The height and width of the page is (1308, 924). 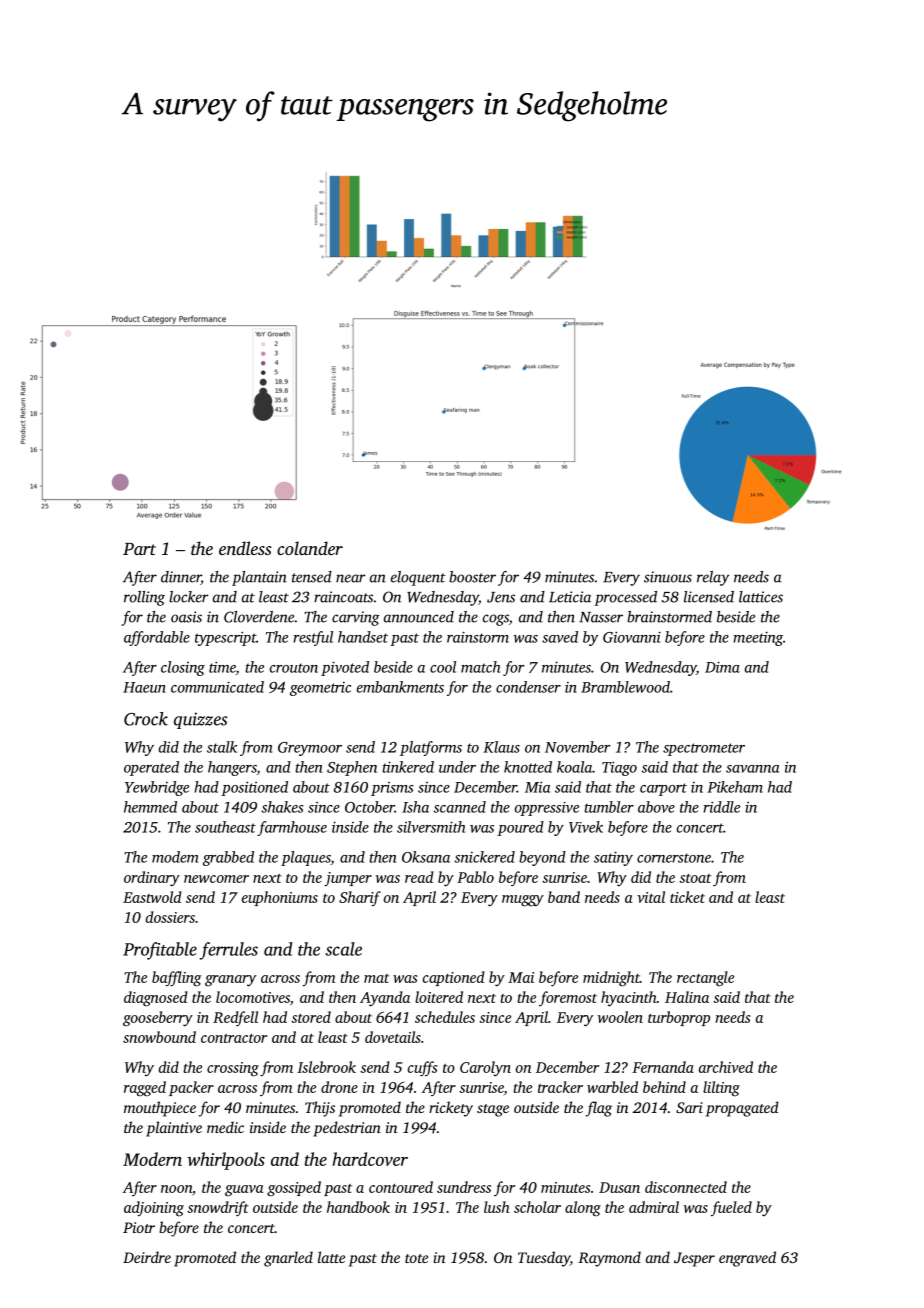 I want to click on hemmed, so click(x=150, y=807).
